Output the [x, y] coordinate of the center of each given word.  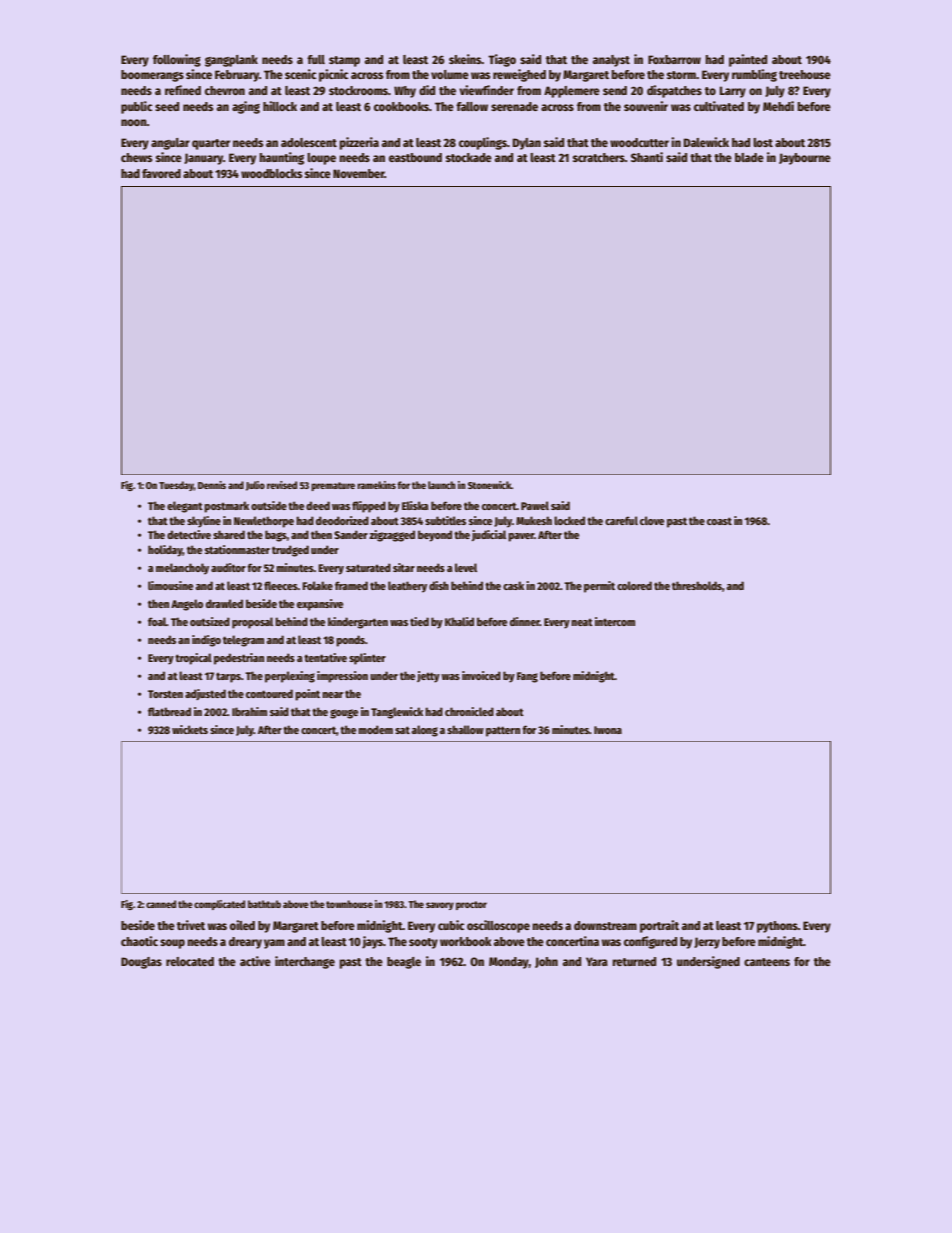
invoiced [481, 675]
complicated [219, 905]
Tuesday [176, 486]
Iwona [608, 730]
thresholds [697, 585]
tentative [325, 657]
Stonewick [489, 485]
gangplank [231, 61]
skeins [465, 59]
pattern [503, 731]
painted [748, 60]
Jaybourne [805, 159]
